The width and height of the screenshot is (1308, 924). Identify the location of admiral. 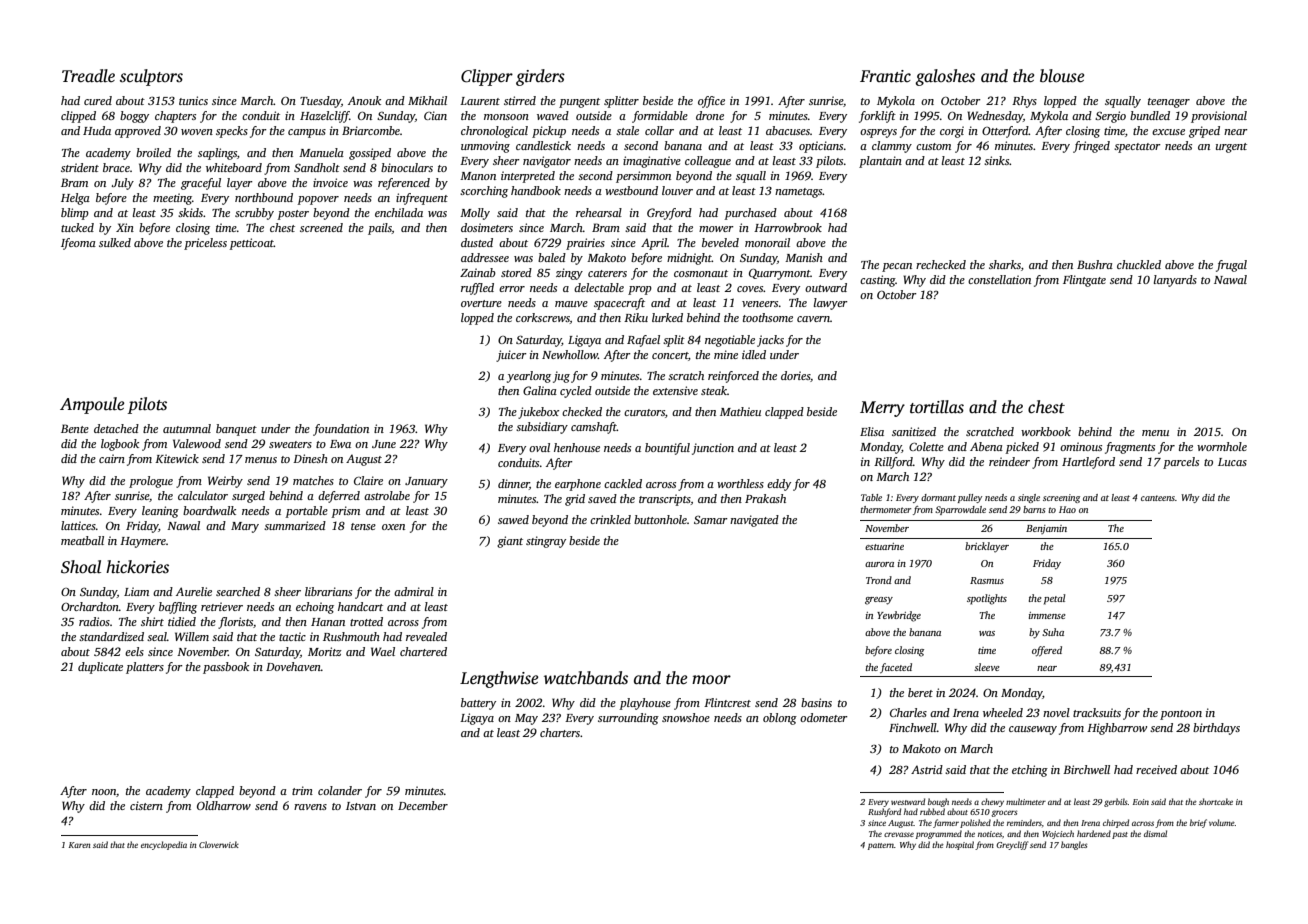
(414, 591).
